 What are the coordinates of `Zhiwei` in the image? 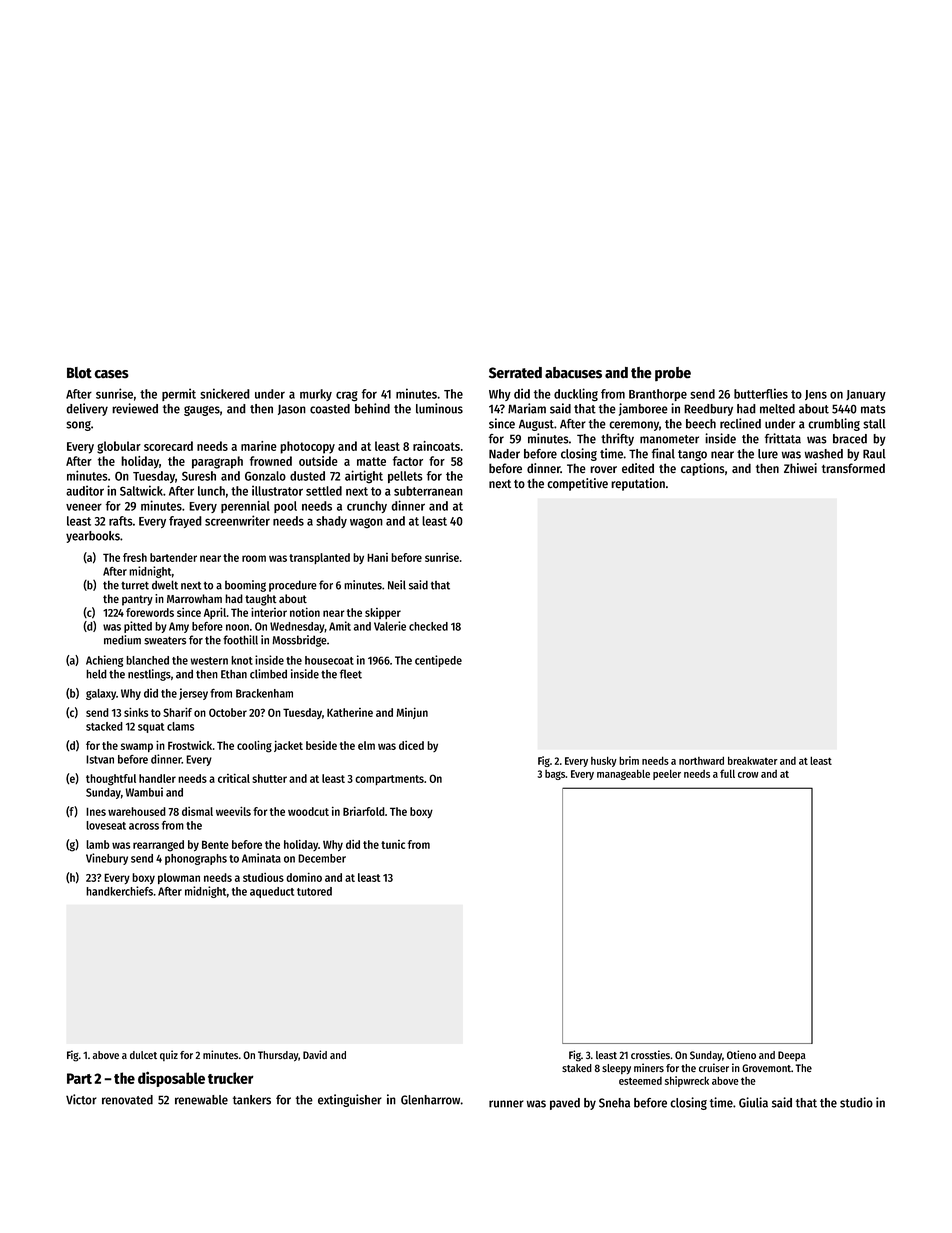 It's located at (800, 468).
